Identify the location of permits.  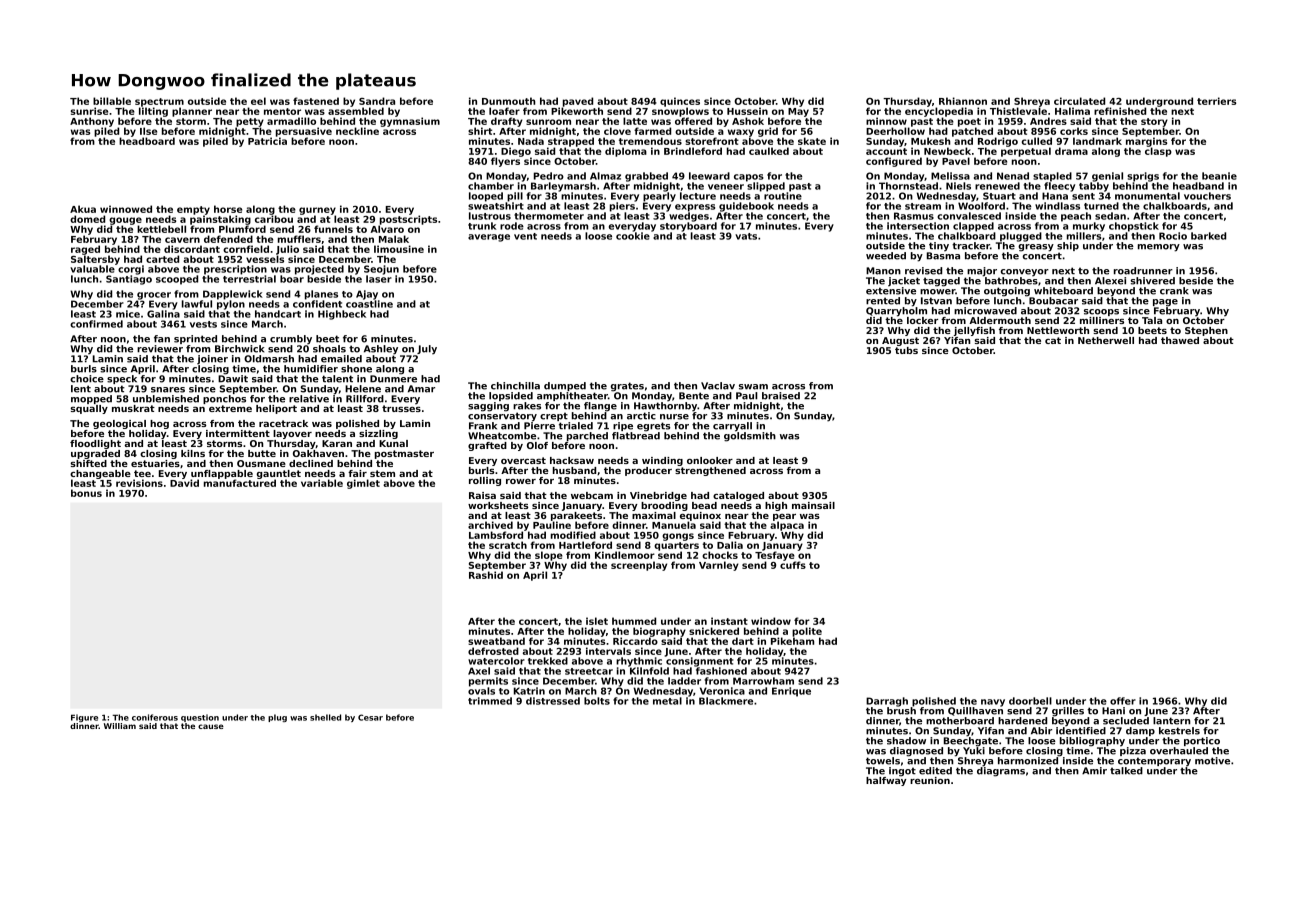
(488, 682).
